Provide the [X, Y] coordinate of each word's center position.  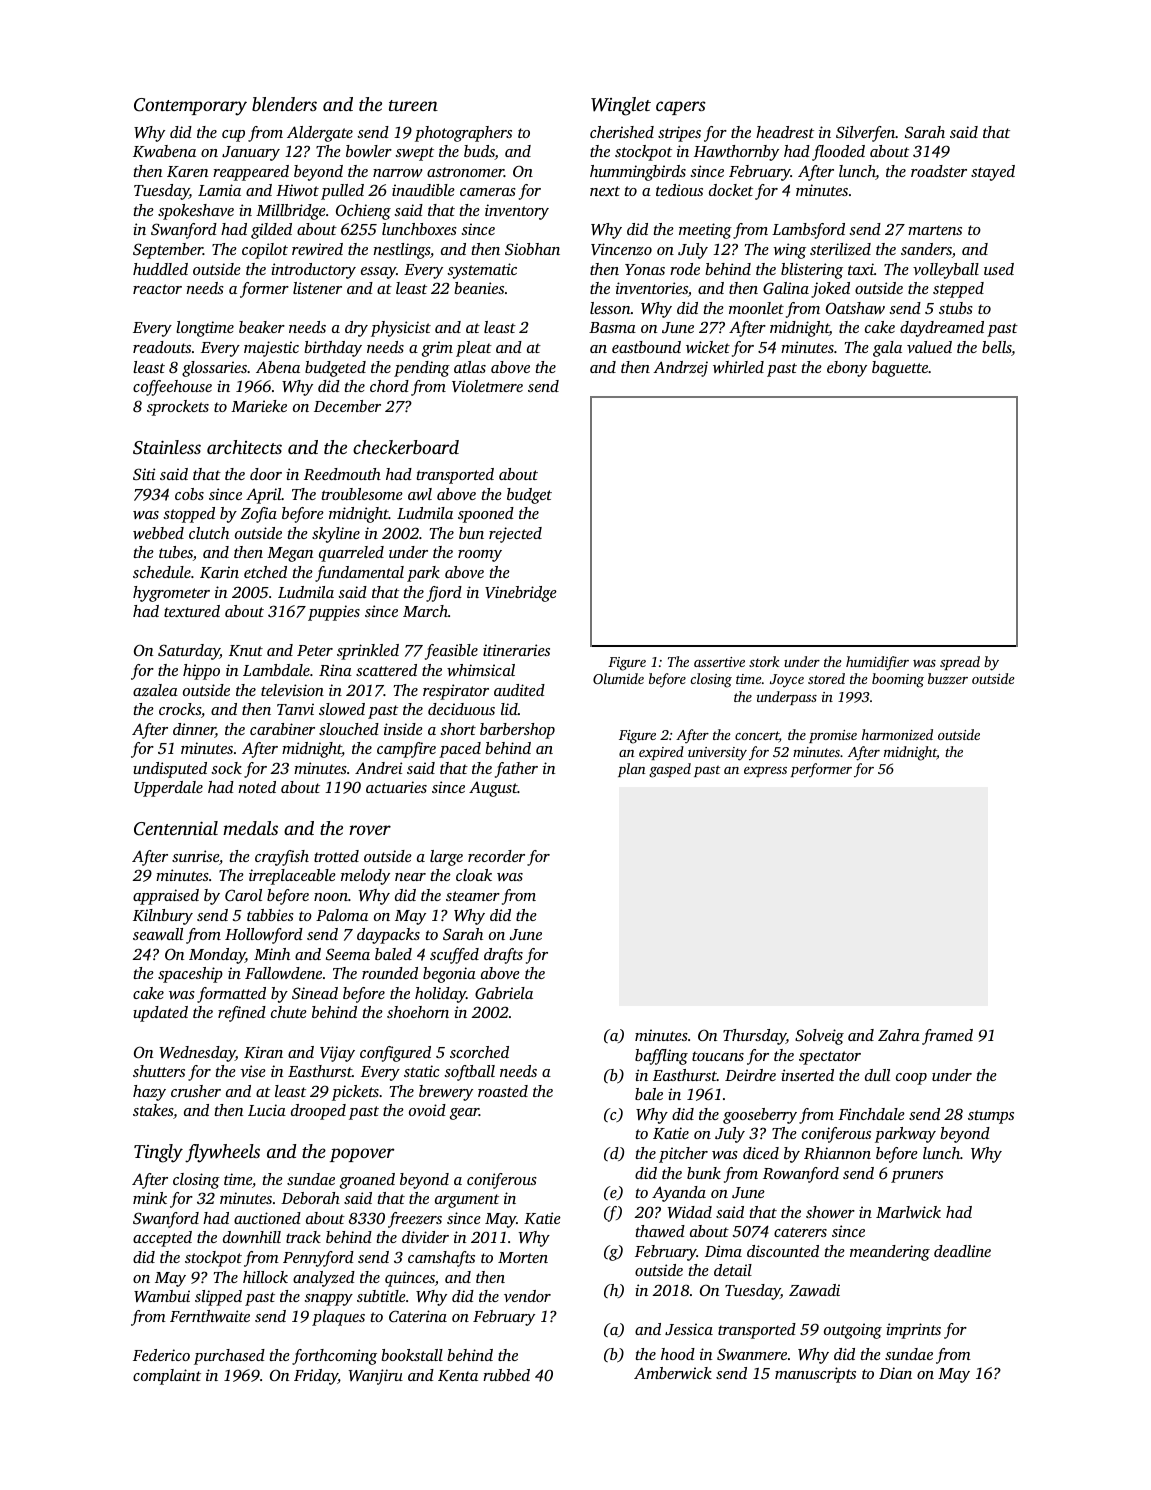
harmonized [897, 734]
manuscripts [815, 1375]
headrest [785, 132]
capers [681, 108]
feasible [451, 652]
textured [192, 611]
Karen [187, 171]
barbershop [517, 731]
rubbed [506, 1375]
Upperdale [168, 789]
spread [960, 663]
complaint [167, 1377]
